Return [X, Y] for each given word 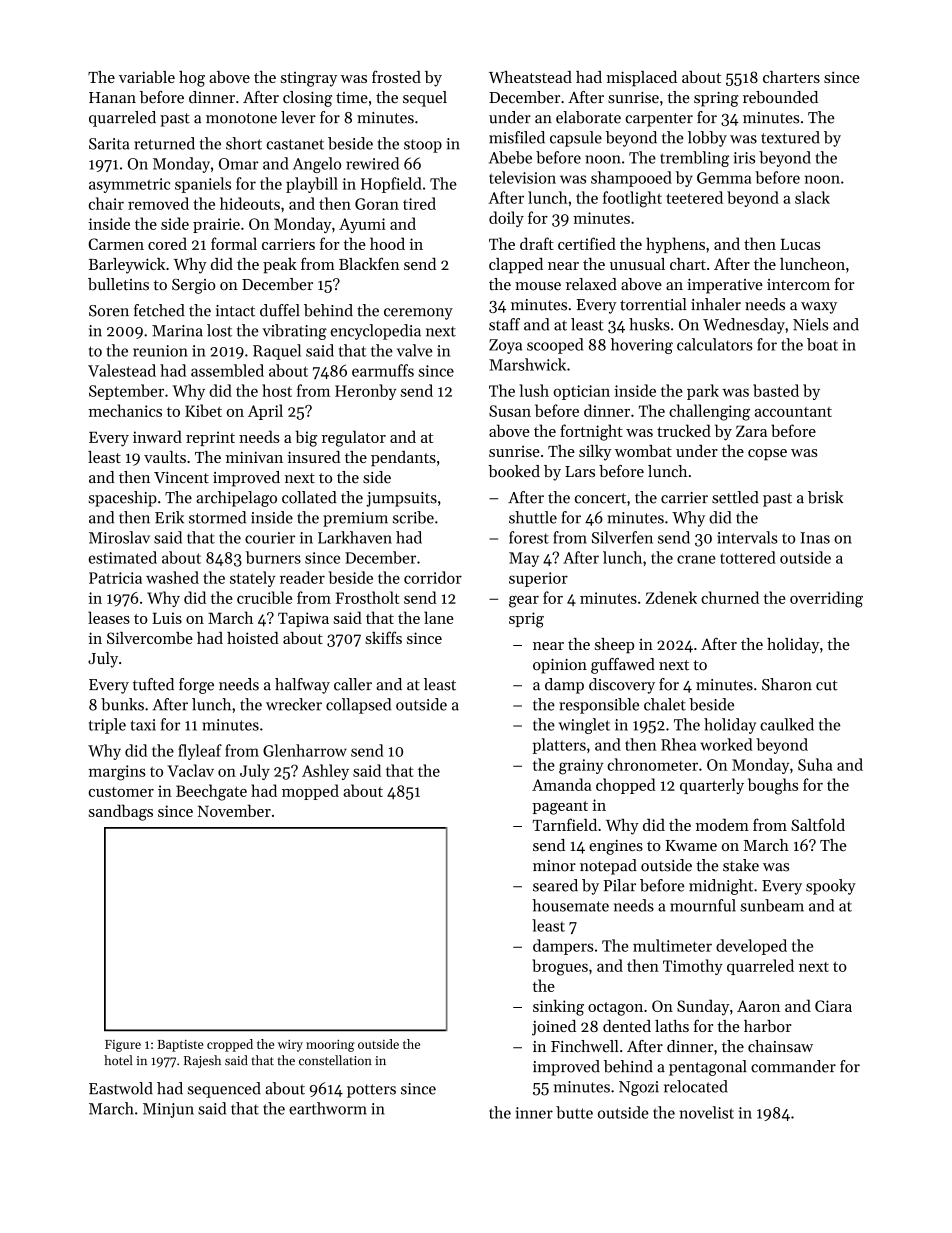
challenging [709, 412]
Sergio [194, 286]
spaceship [123, 499]
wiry [290, 1046]
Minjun [168, 1110]
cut [827, 685]
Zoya [505, 346]
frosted [396, 76]
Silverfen [622, 537]
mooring [330, 1045]
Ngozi [639, 1088]
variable [147, 77]
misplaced [641, 79]
